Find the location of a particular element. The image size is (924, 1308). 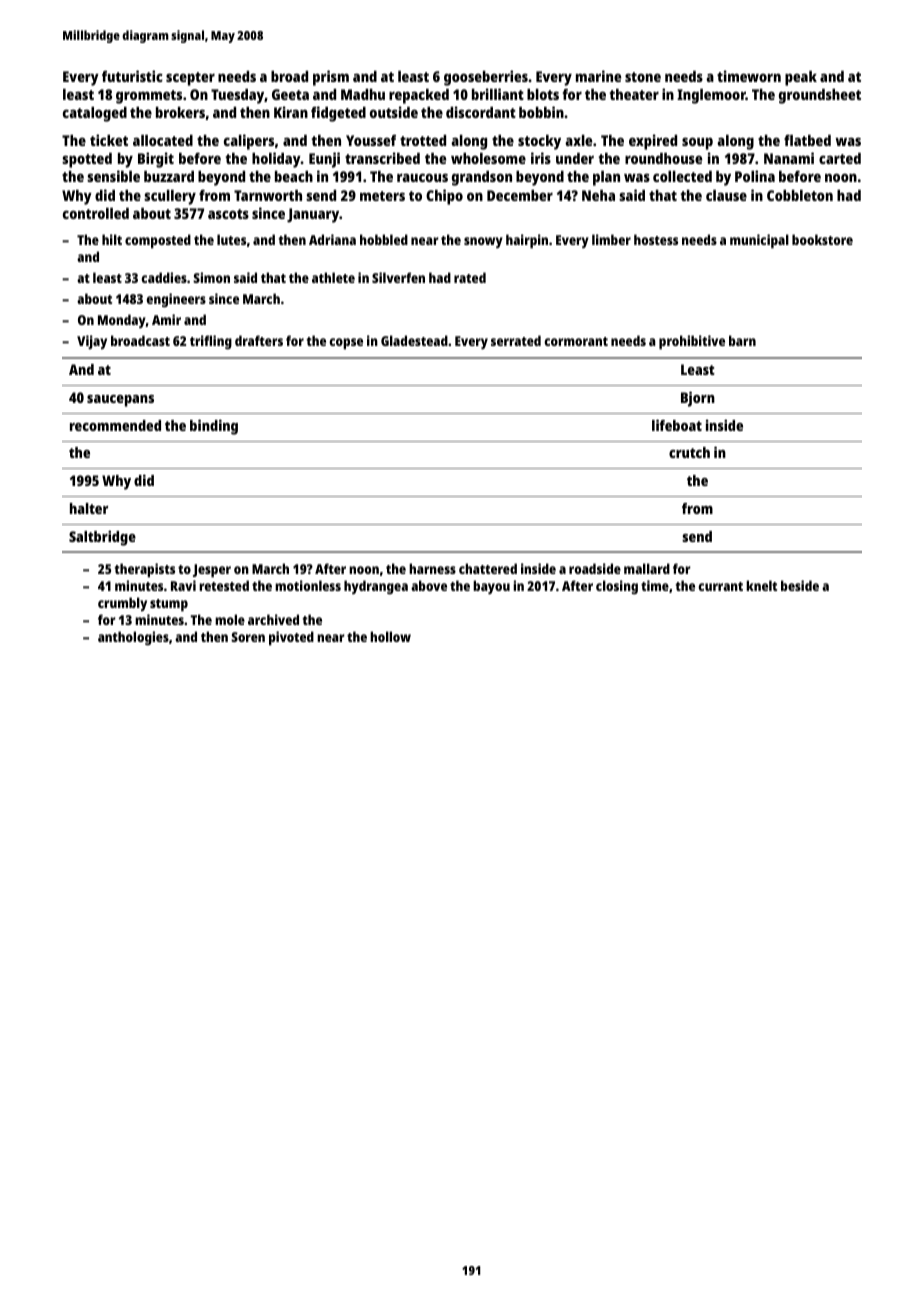

Vijay is located at coordinates (92, 342).
